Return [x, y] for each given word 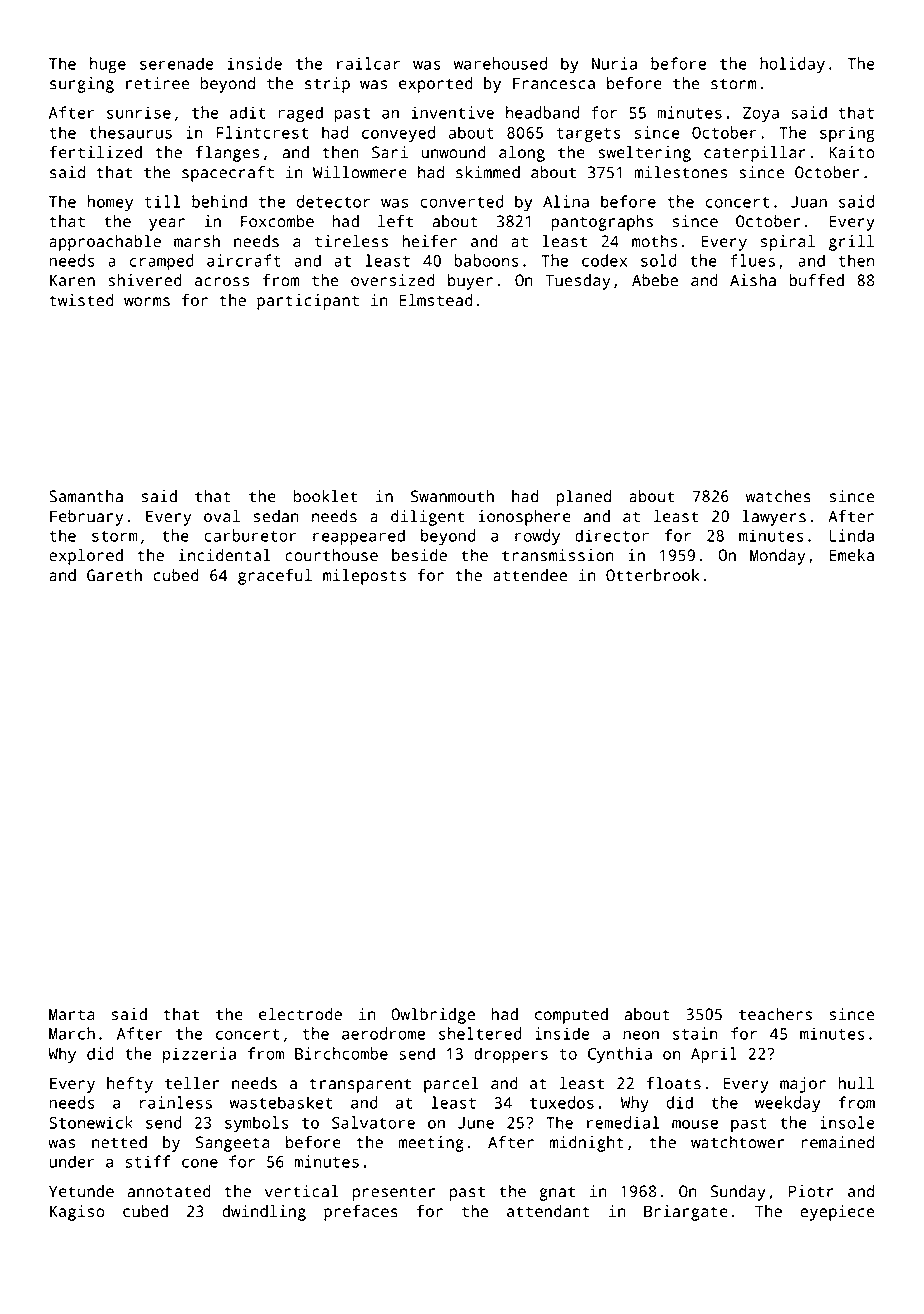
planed [584, 498]
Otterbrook [653, 575]
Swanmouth [452, 496]
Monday [777, 557]
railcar [368, 63]
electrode [300, 1014]
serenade [177, 63]
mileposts [364, 577]
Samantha [86, 496]
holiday [792, 65]
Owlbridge [433, 1016]
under [72, 1161]
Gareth [114, 575]
